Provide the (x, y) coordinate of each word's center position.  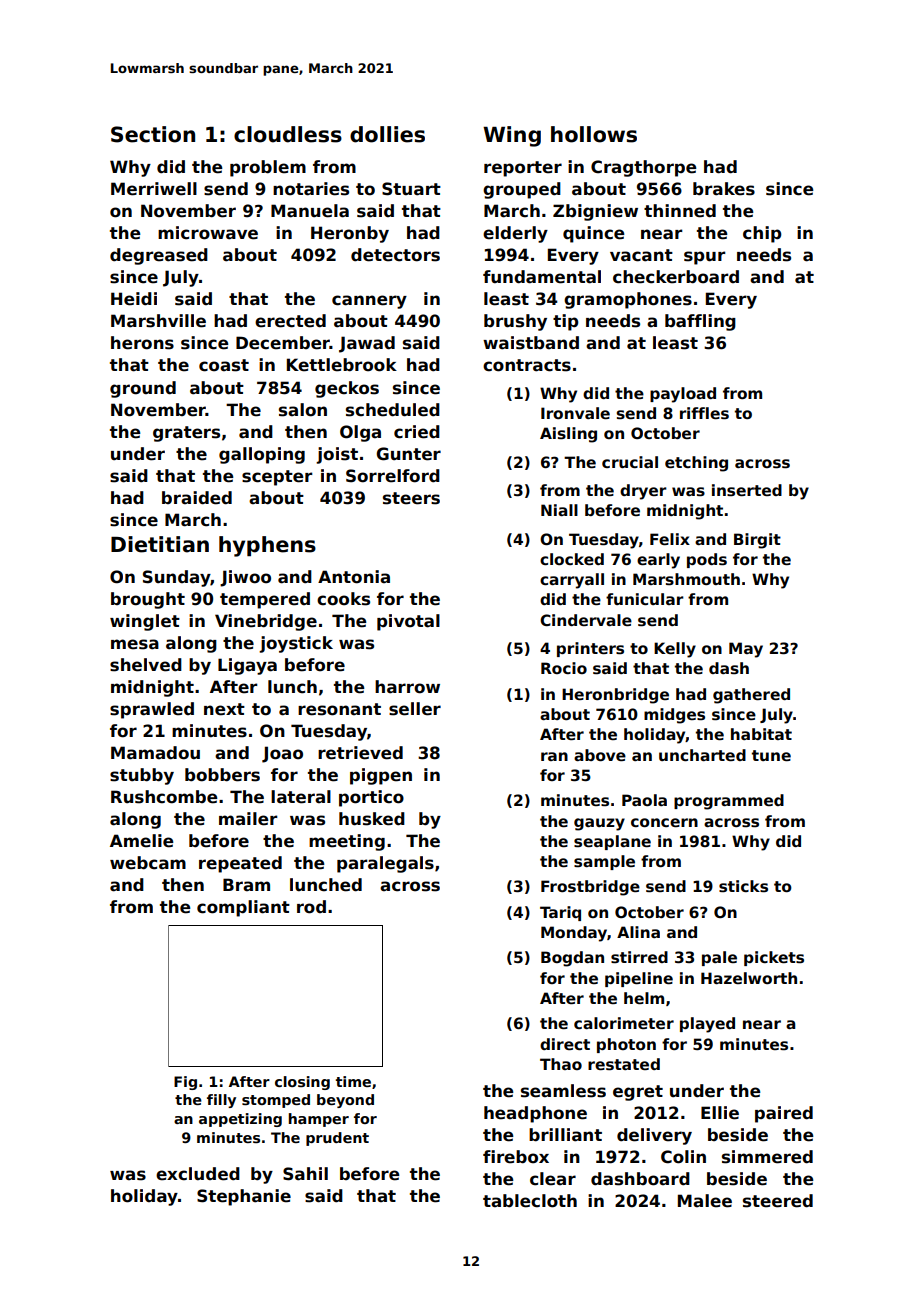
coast (224, 365)
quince (594, 234)
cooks (343, 599)
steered (778, 1201)
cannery (369, 302)
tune (771, 755)
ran (554, 756)
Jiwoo (245, 578)
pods (707, 560)
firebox (516, 1157)
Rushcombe (164, 797)
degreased (159, 256)
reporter (523, 169)
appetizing (240, 1120)
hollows (594, 134)
